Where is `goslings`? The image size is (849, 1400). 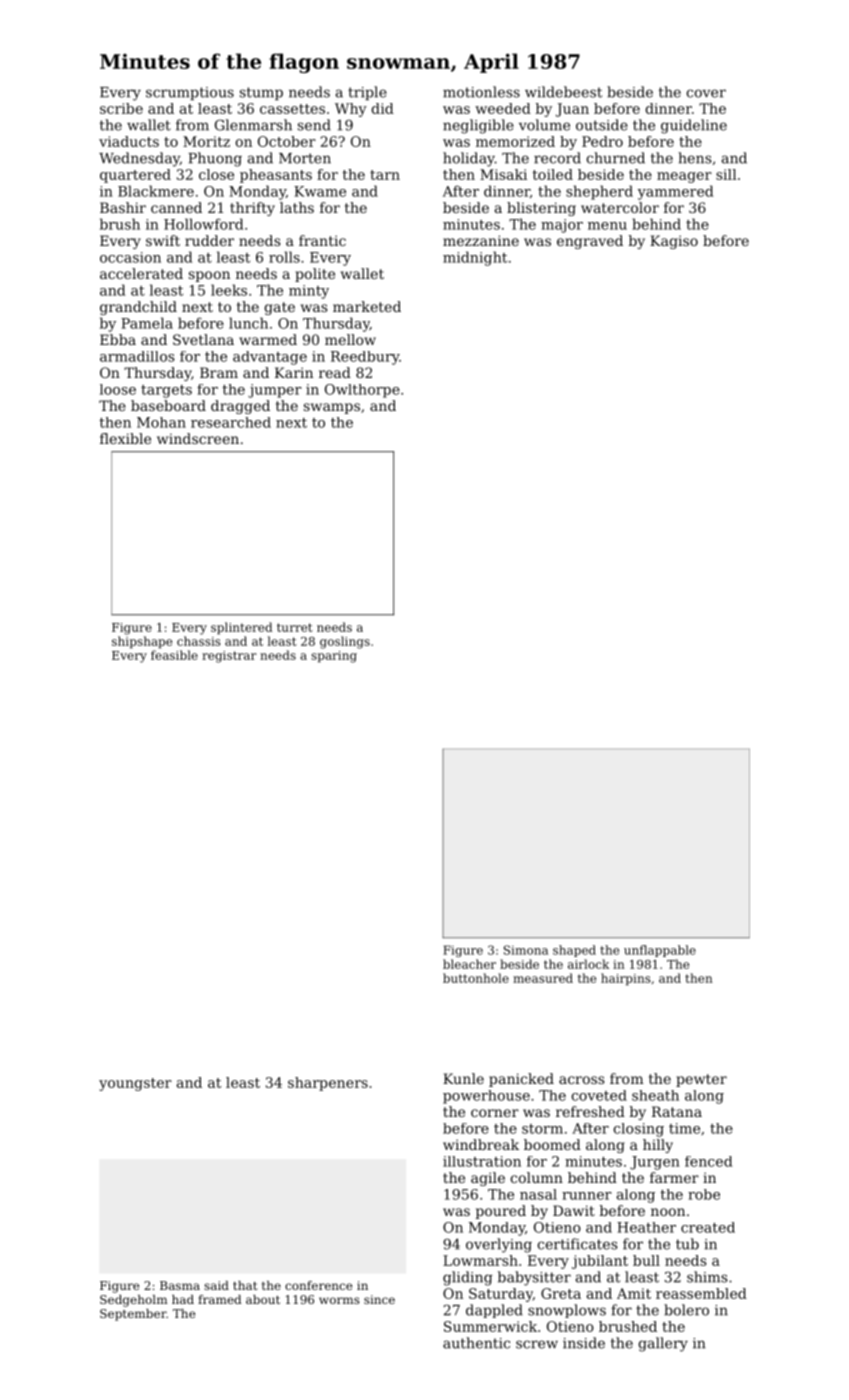 goslings is located at coordinates (345, 642).
